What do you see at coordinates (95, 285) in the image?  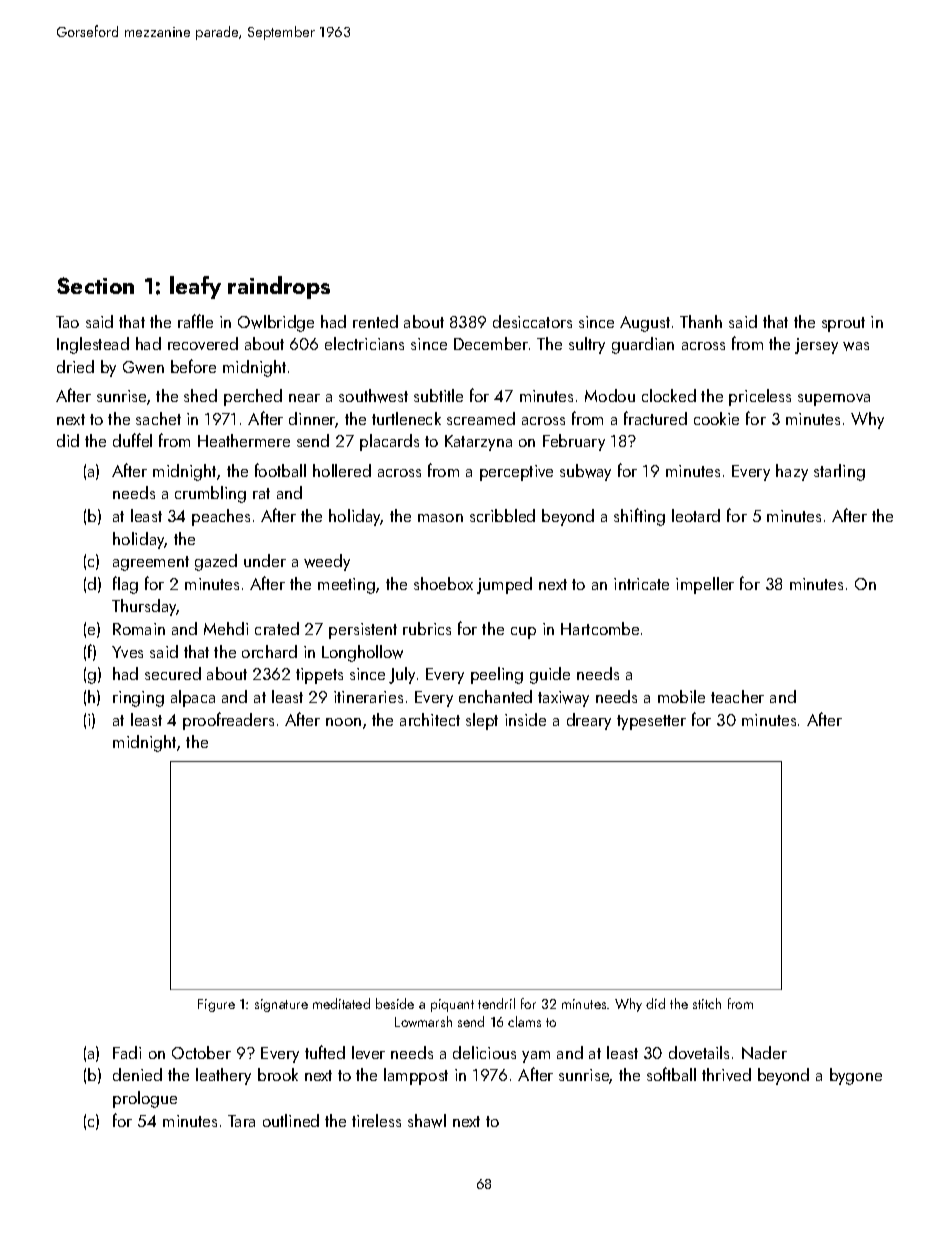 I see `Section` at bounding box center [95, 285].
